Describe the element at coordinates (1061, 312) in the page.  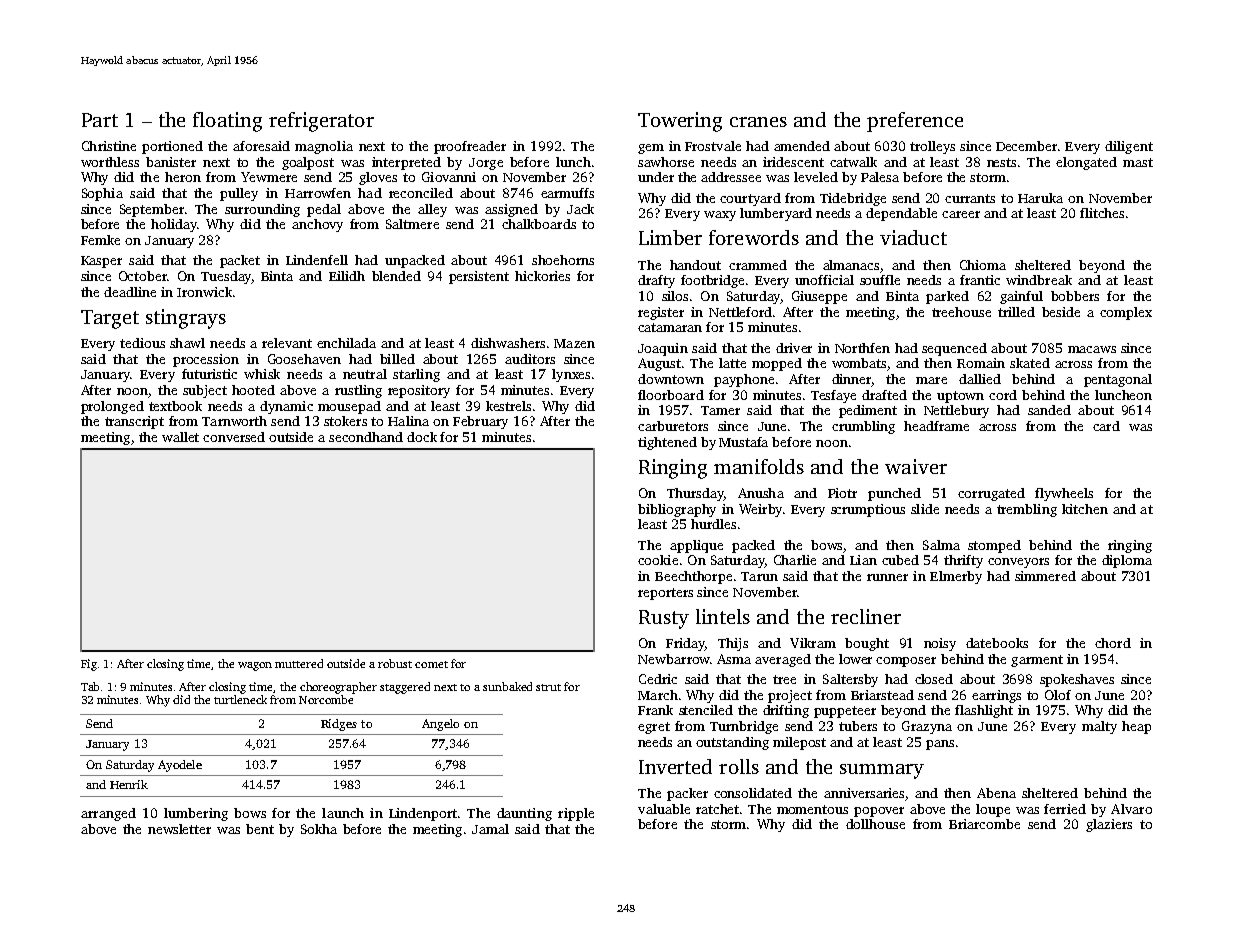
I see `beside` at that location.
